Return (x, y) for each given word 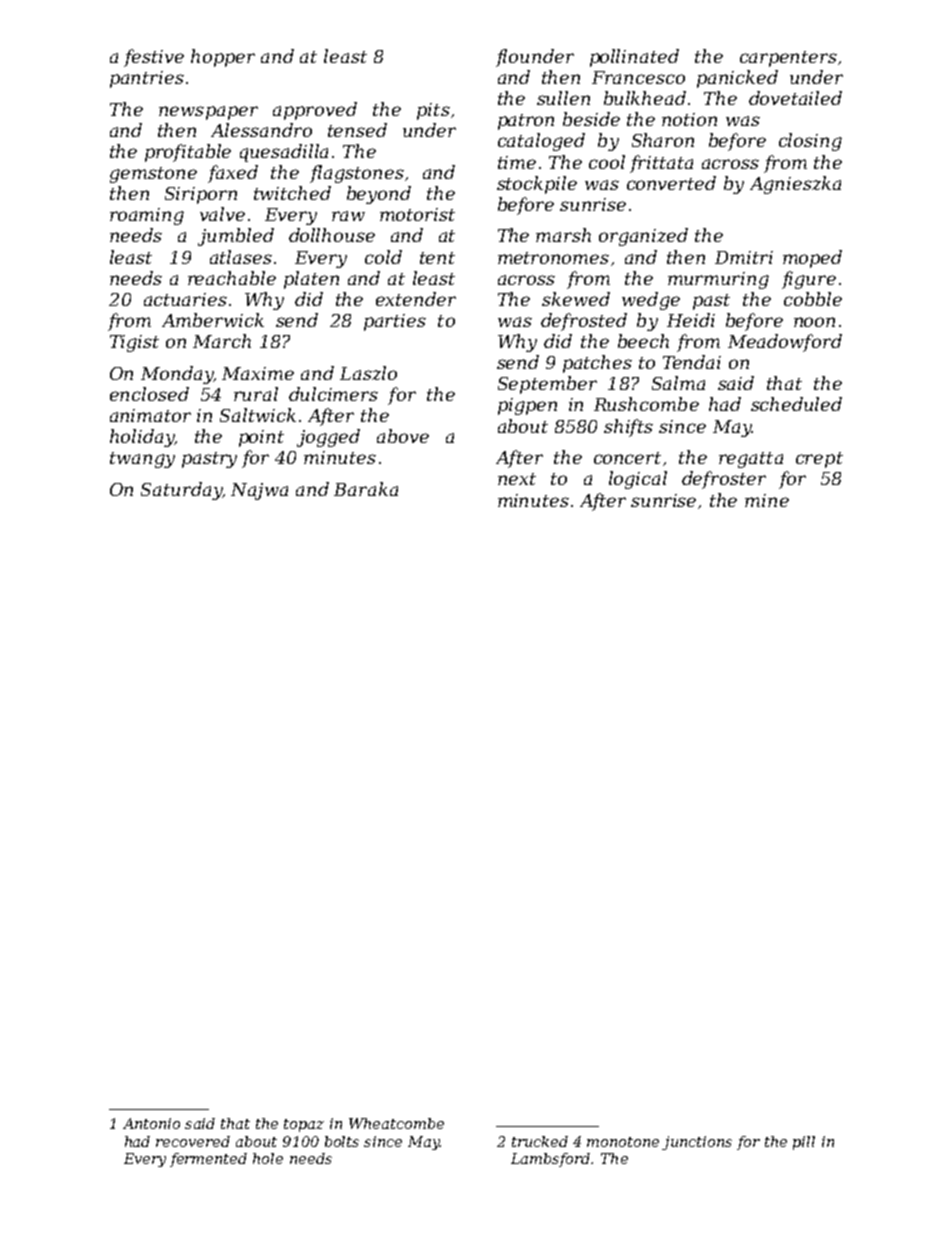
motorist (417, 214)
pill (804, 1143)
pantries (147, 79)
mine (767, 500)
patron (526, 122)
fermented (208, 1160)
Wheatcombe (396, 1123)
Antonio (151, 1123)
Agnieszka (795, 185)
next (517, 479)
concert (627, 458)
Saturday (182, 491)
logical (638, 480)
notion (689, 119)
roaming (147, 216)
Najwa (259, 491)
